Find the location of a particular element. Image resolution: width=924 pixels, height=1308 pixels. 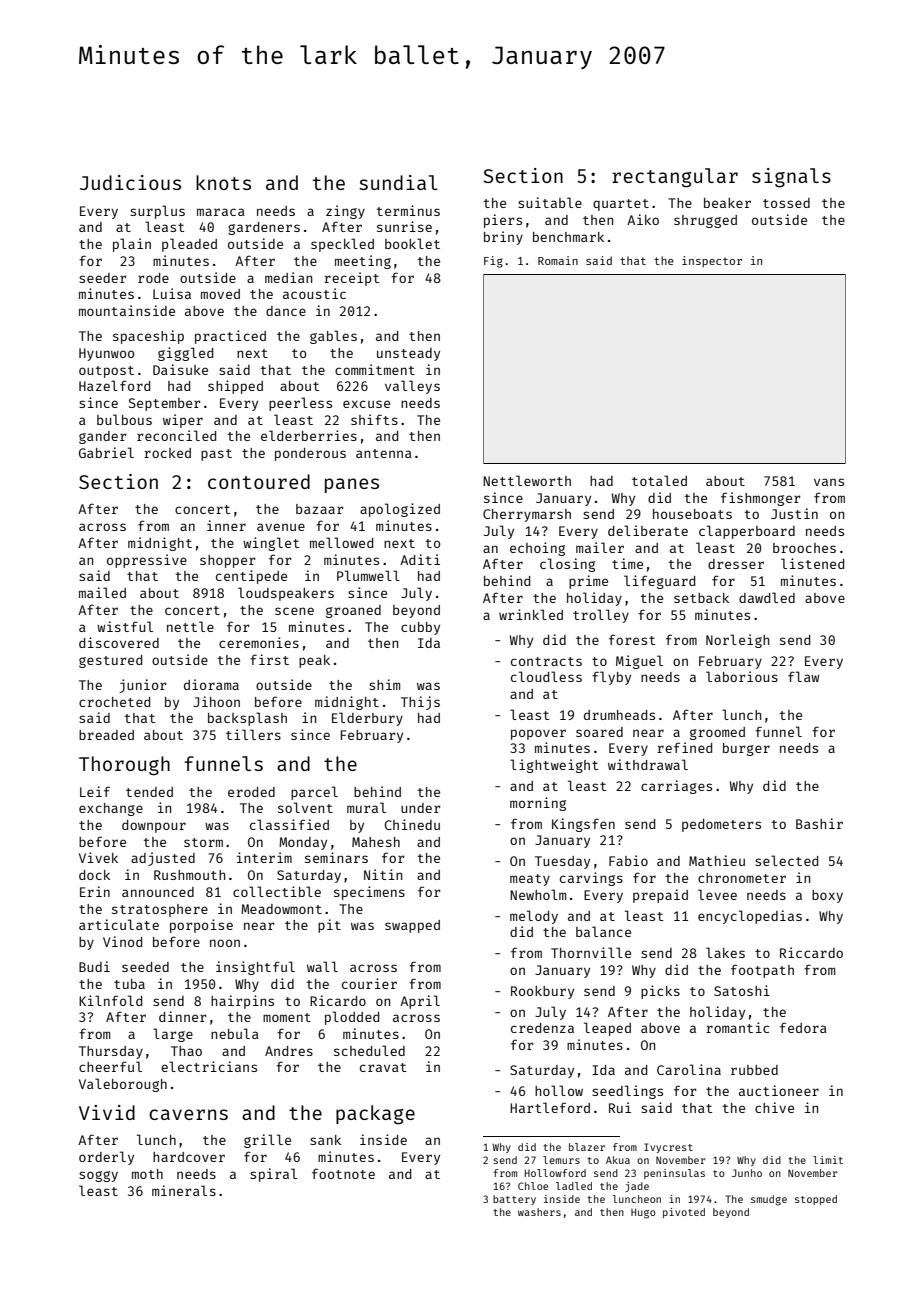

pivoted is located at coordinates (684, 1213).
